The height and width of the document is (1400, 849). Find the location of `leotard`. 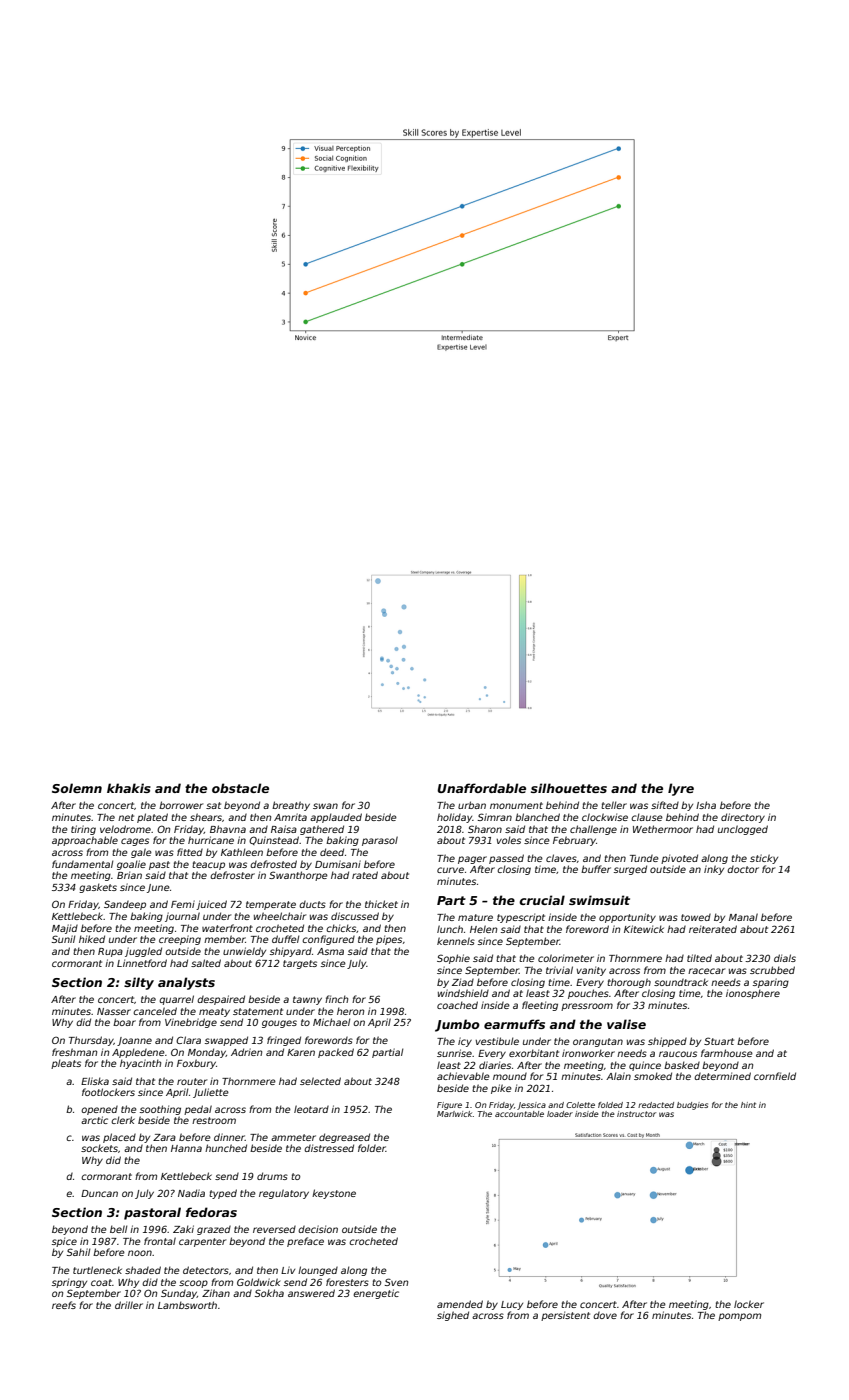

leotard is located at coordinates (311, 1109).
